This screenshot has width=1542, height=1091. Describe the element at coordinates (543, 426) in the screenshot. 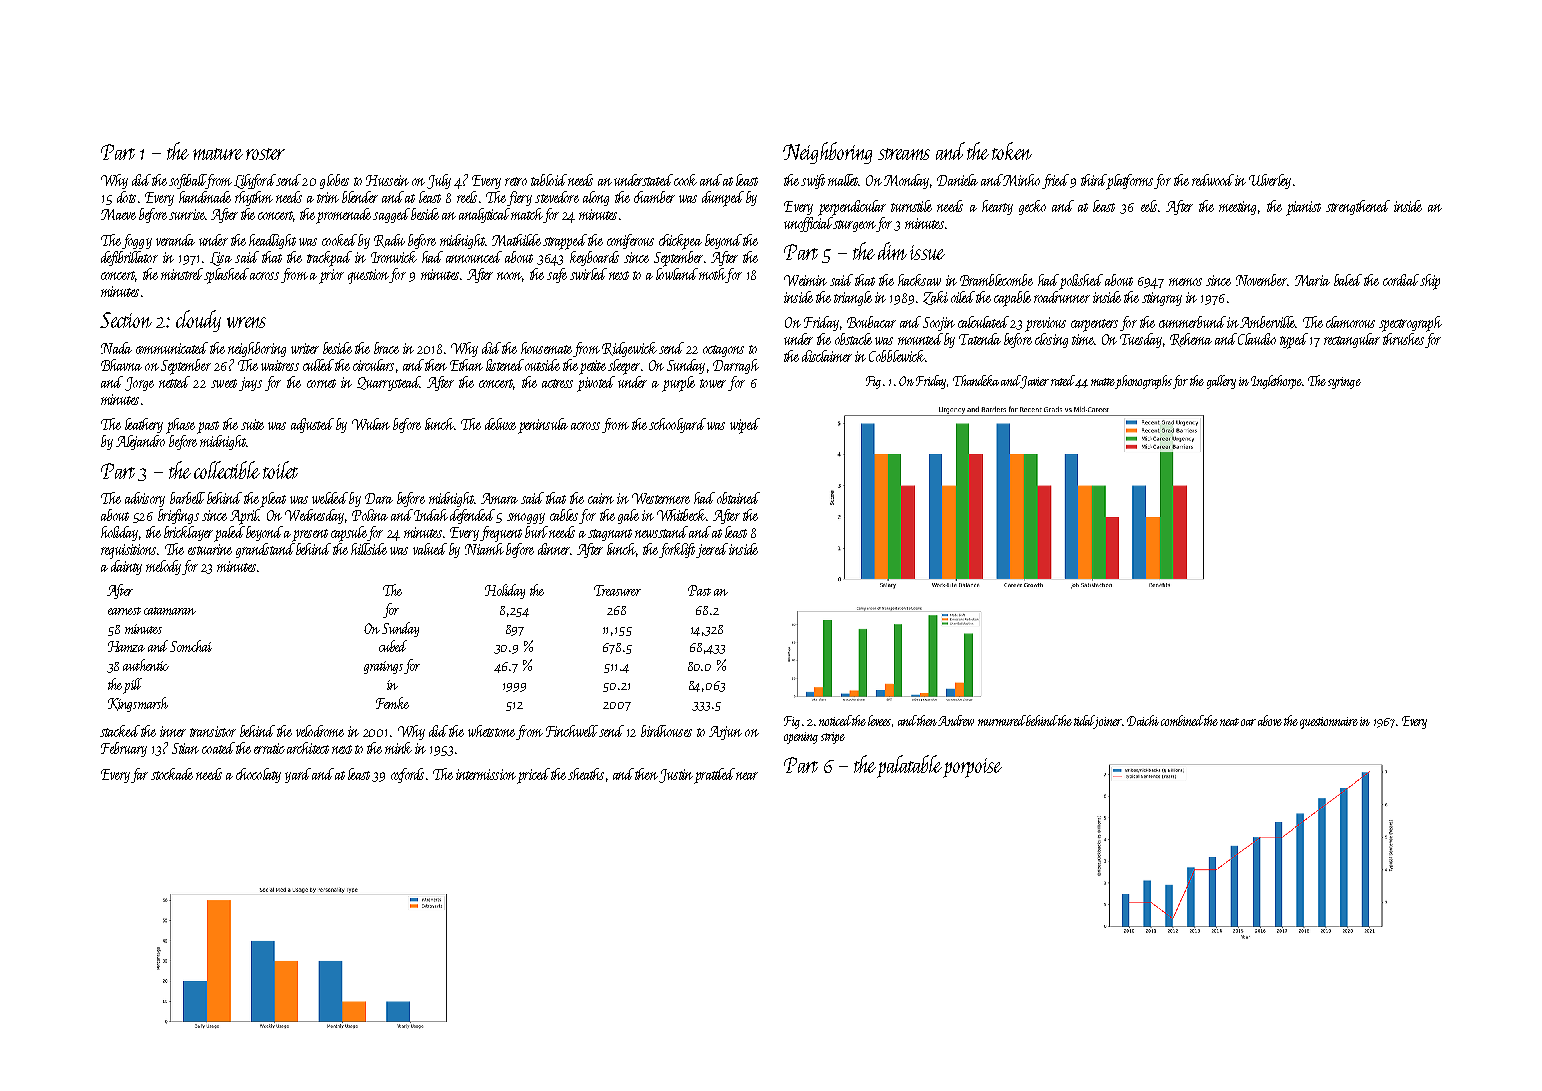

I see `peninsula` at that location.
